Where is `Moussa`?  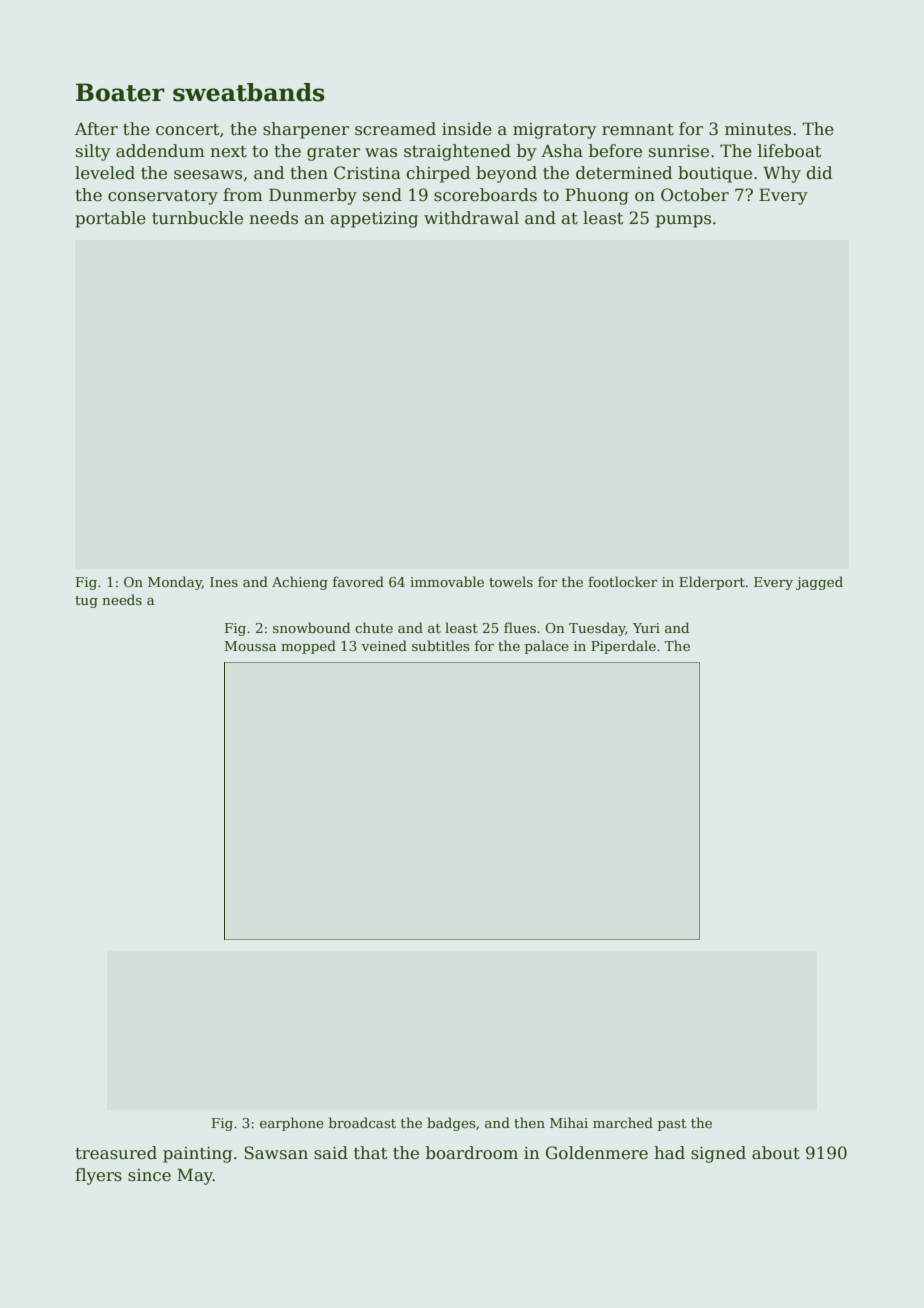
Moussa is located at coordinates (250, 646).
